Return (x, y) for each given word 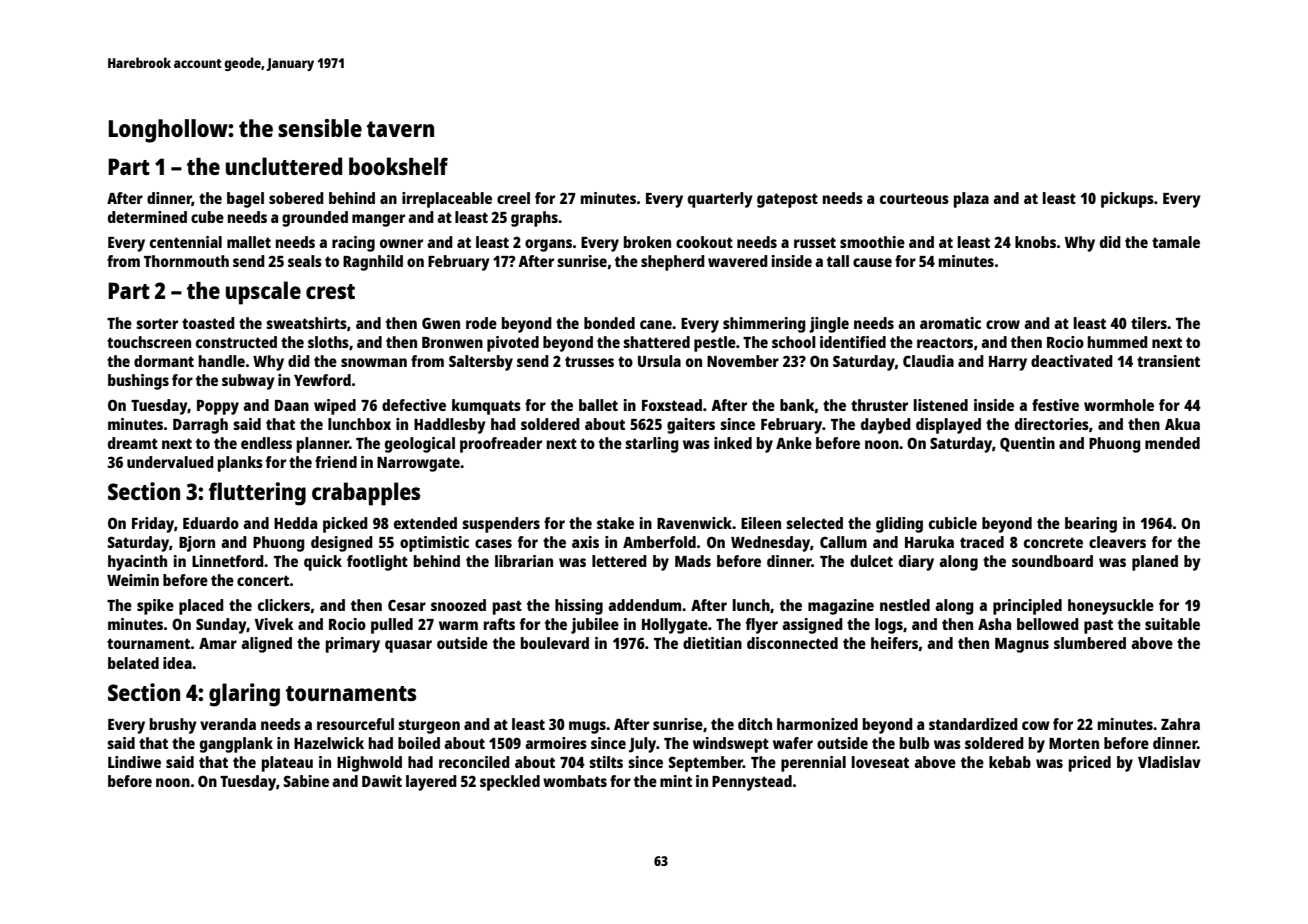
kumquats (486, 407)
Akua (1182, 424)
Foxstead (672, 405)
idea (177, 663)
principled (1027, 607)
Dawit (382, 781)
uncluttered (284, 166)
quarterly (720, 200)
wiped (335, 407)
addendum (644, 605)
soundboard (1052, 561)
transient (1168, 361)
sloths (328, 342)
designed (342, 544)
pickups (1127, 200)
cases (493, 543)
